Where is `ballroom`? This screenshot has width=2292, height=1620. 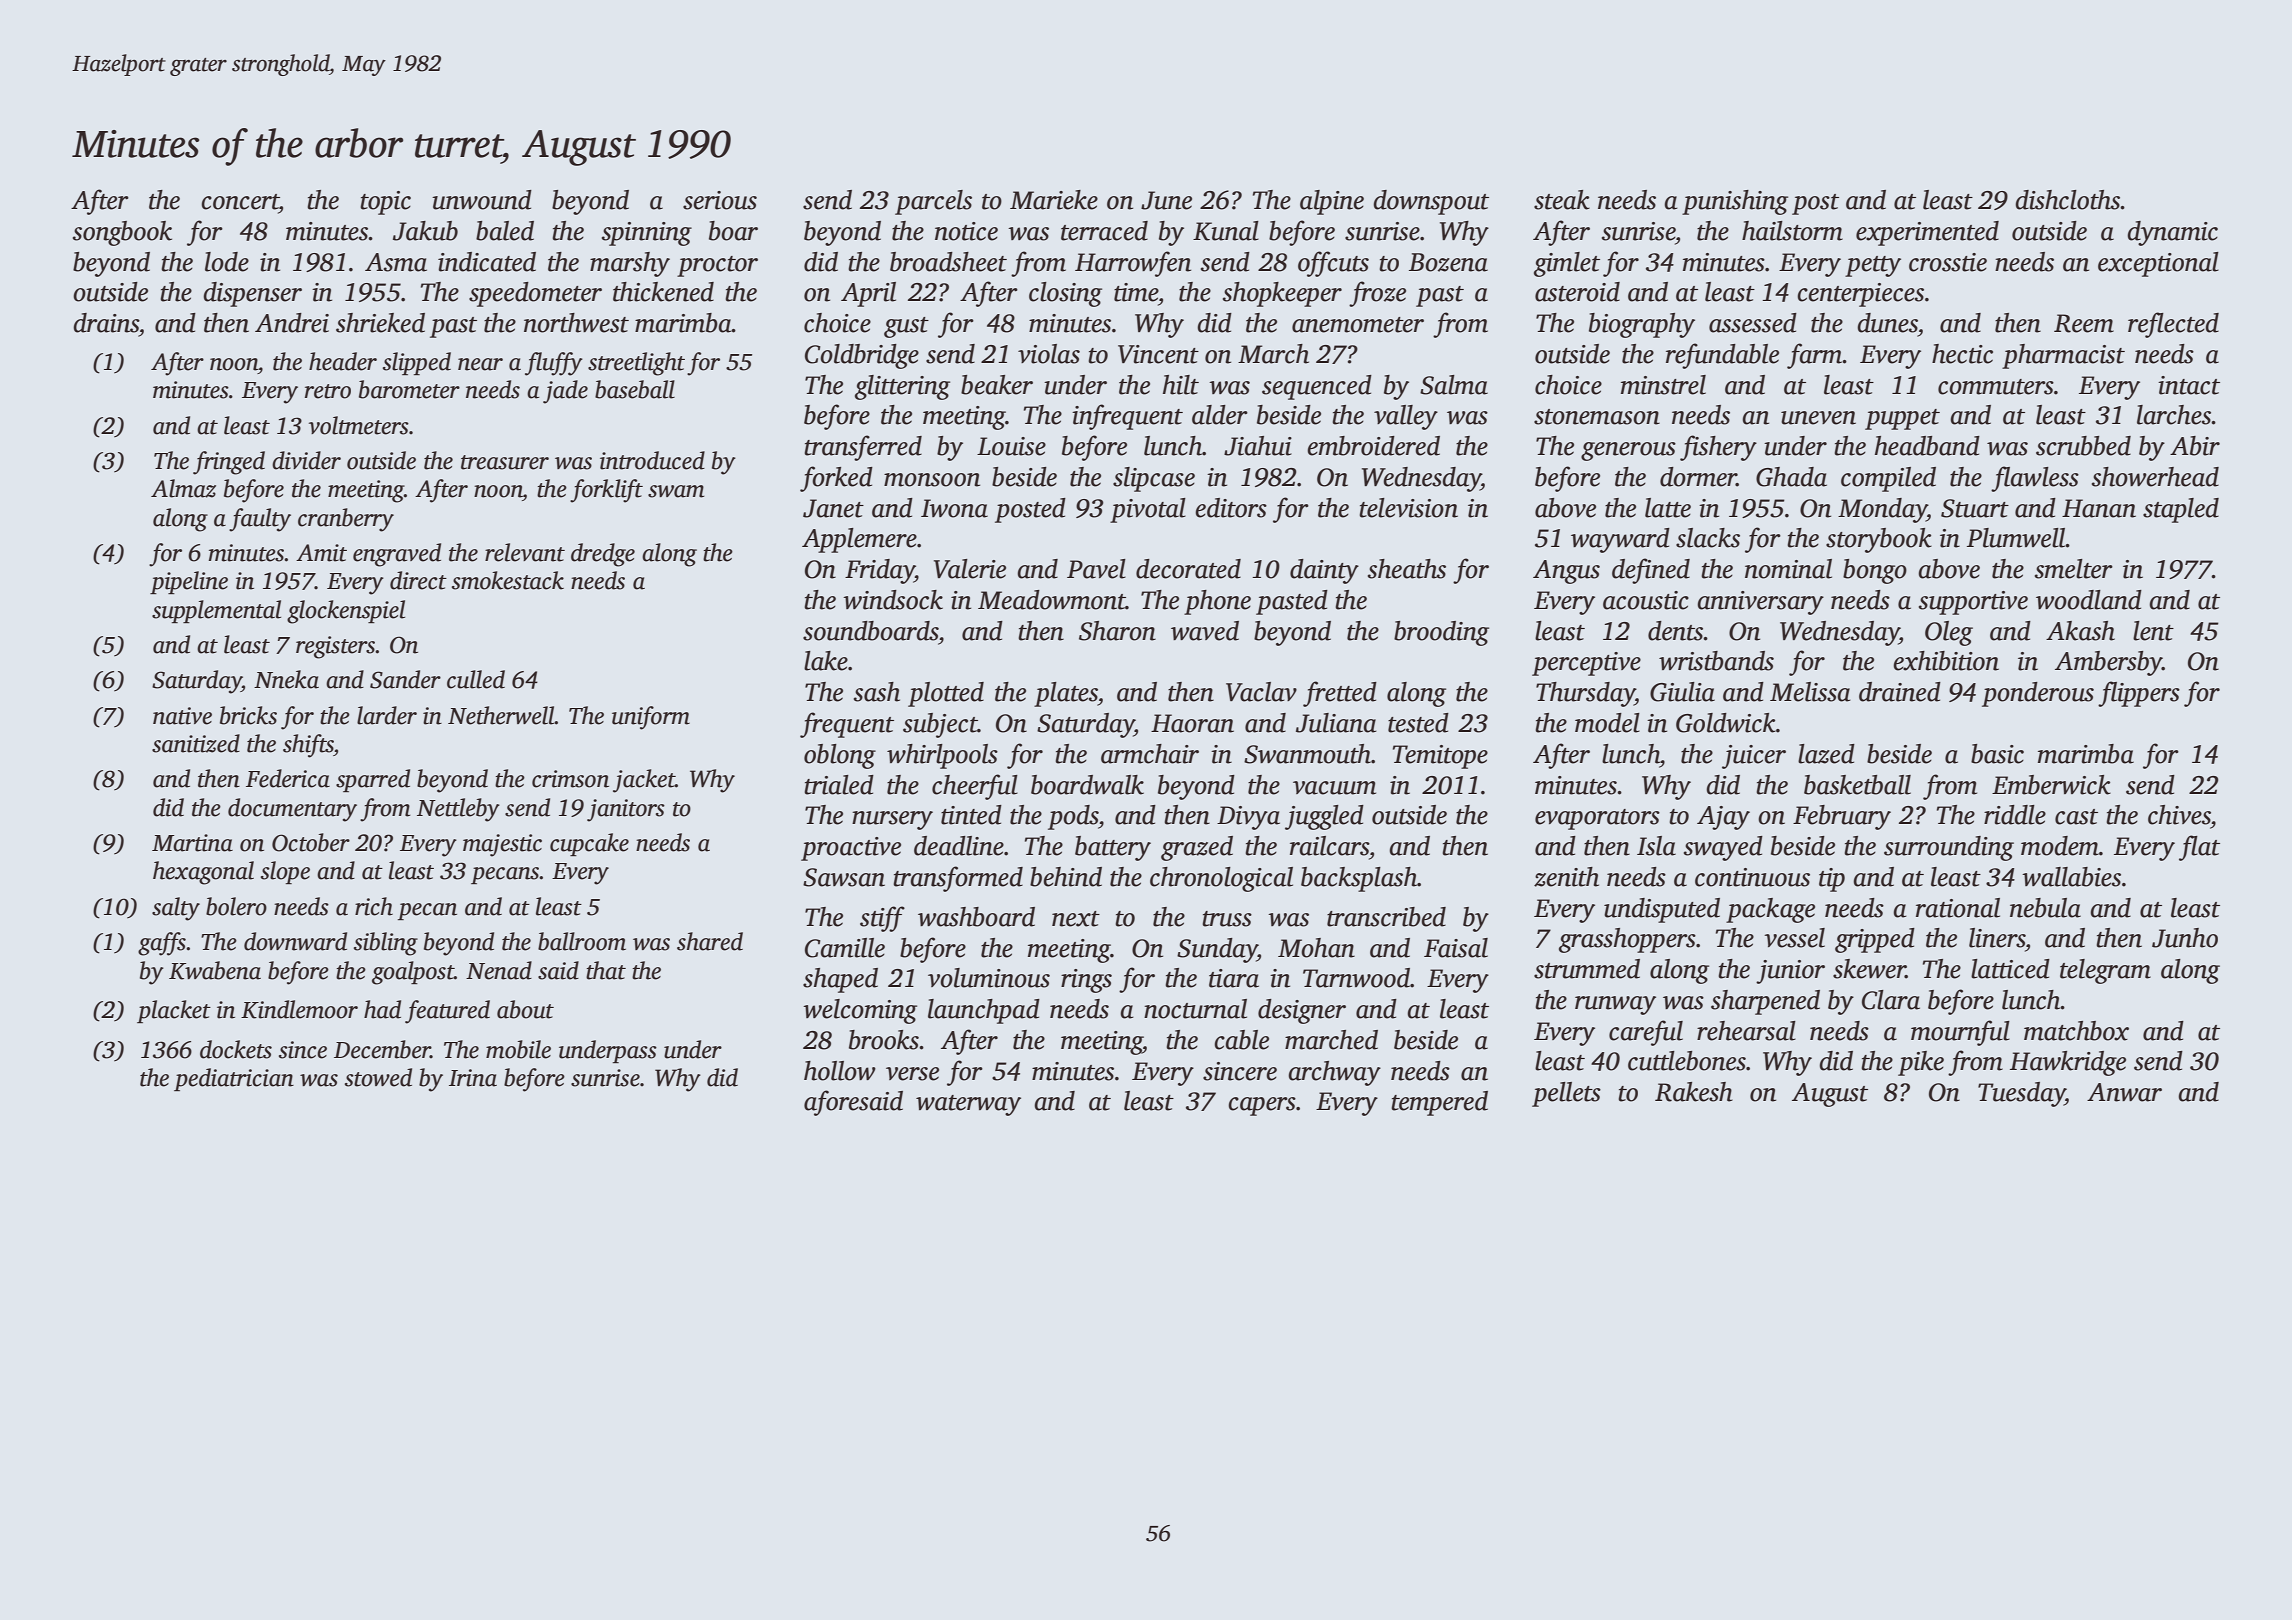 ballroom is located at coordinates (582, 941).
